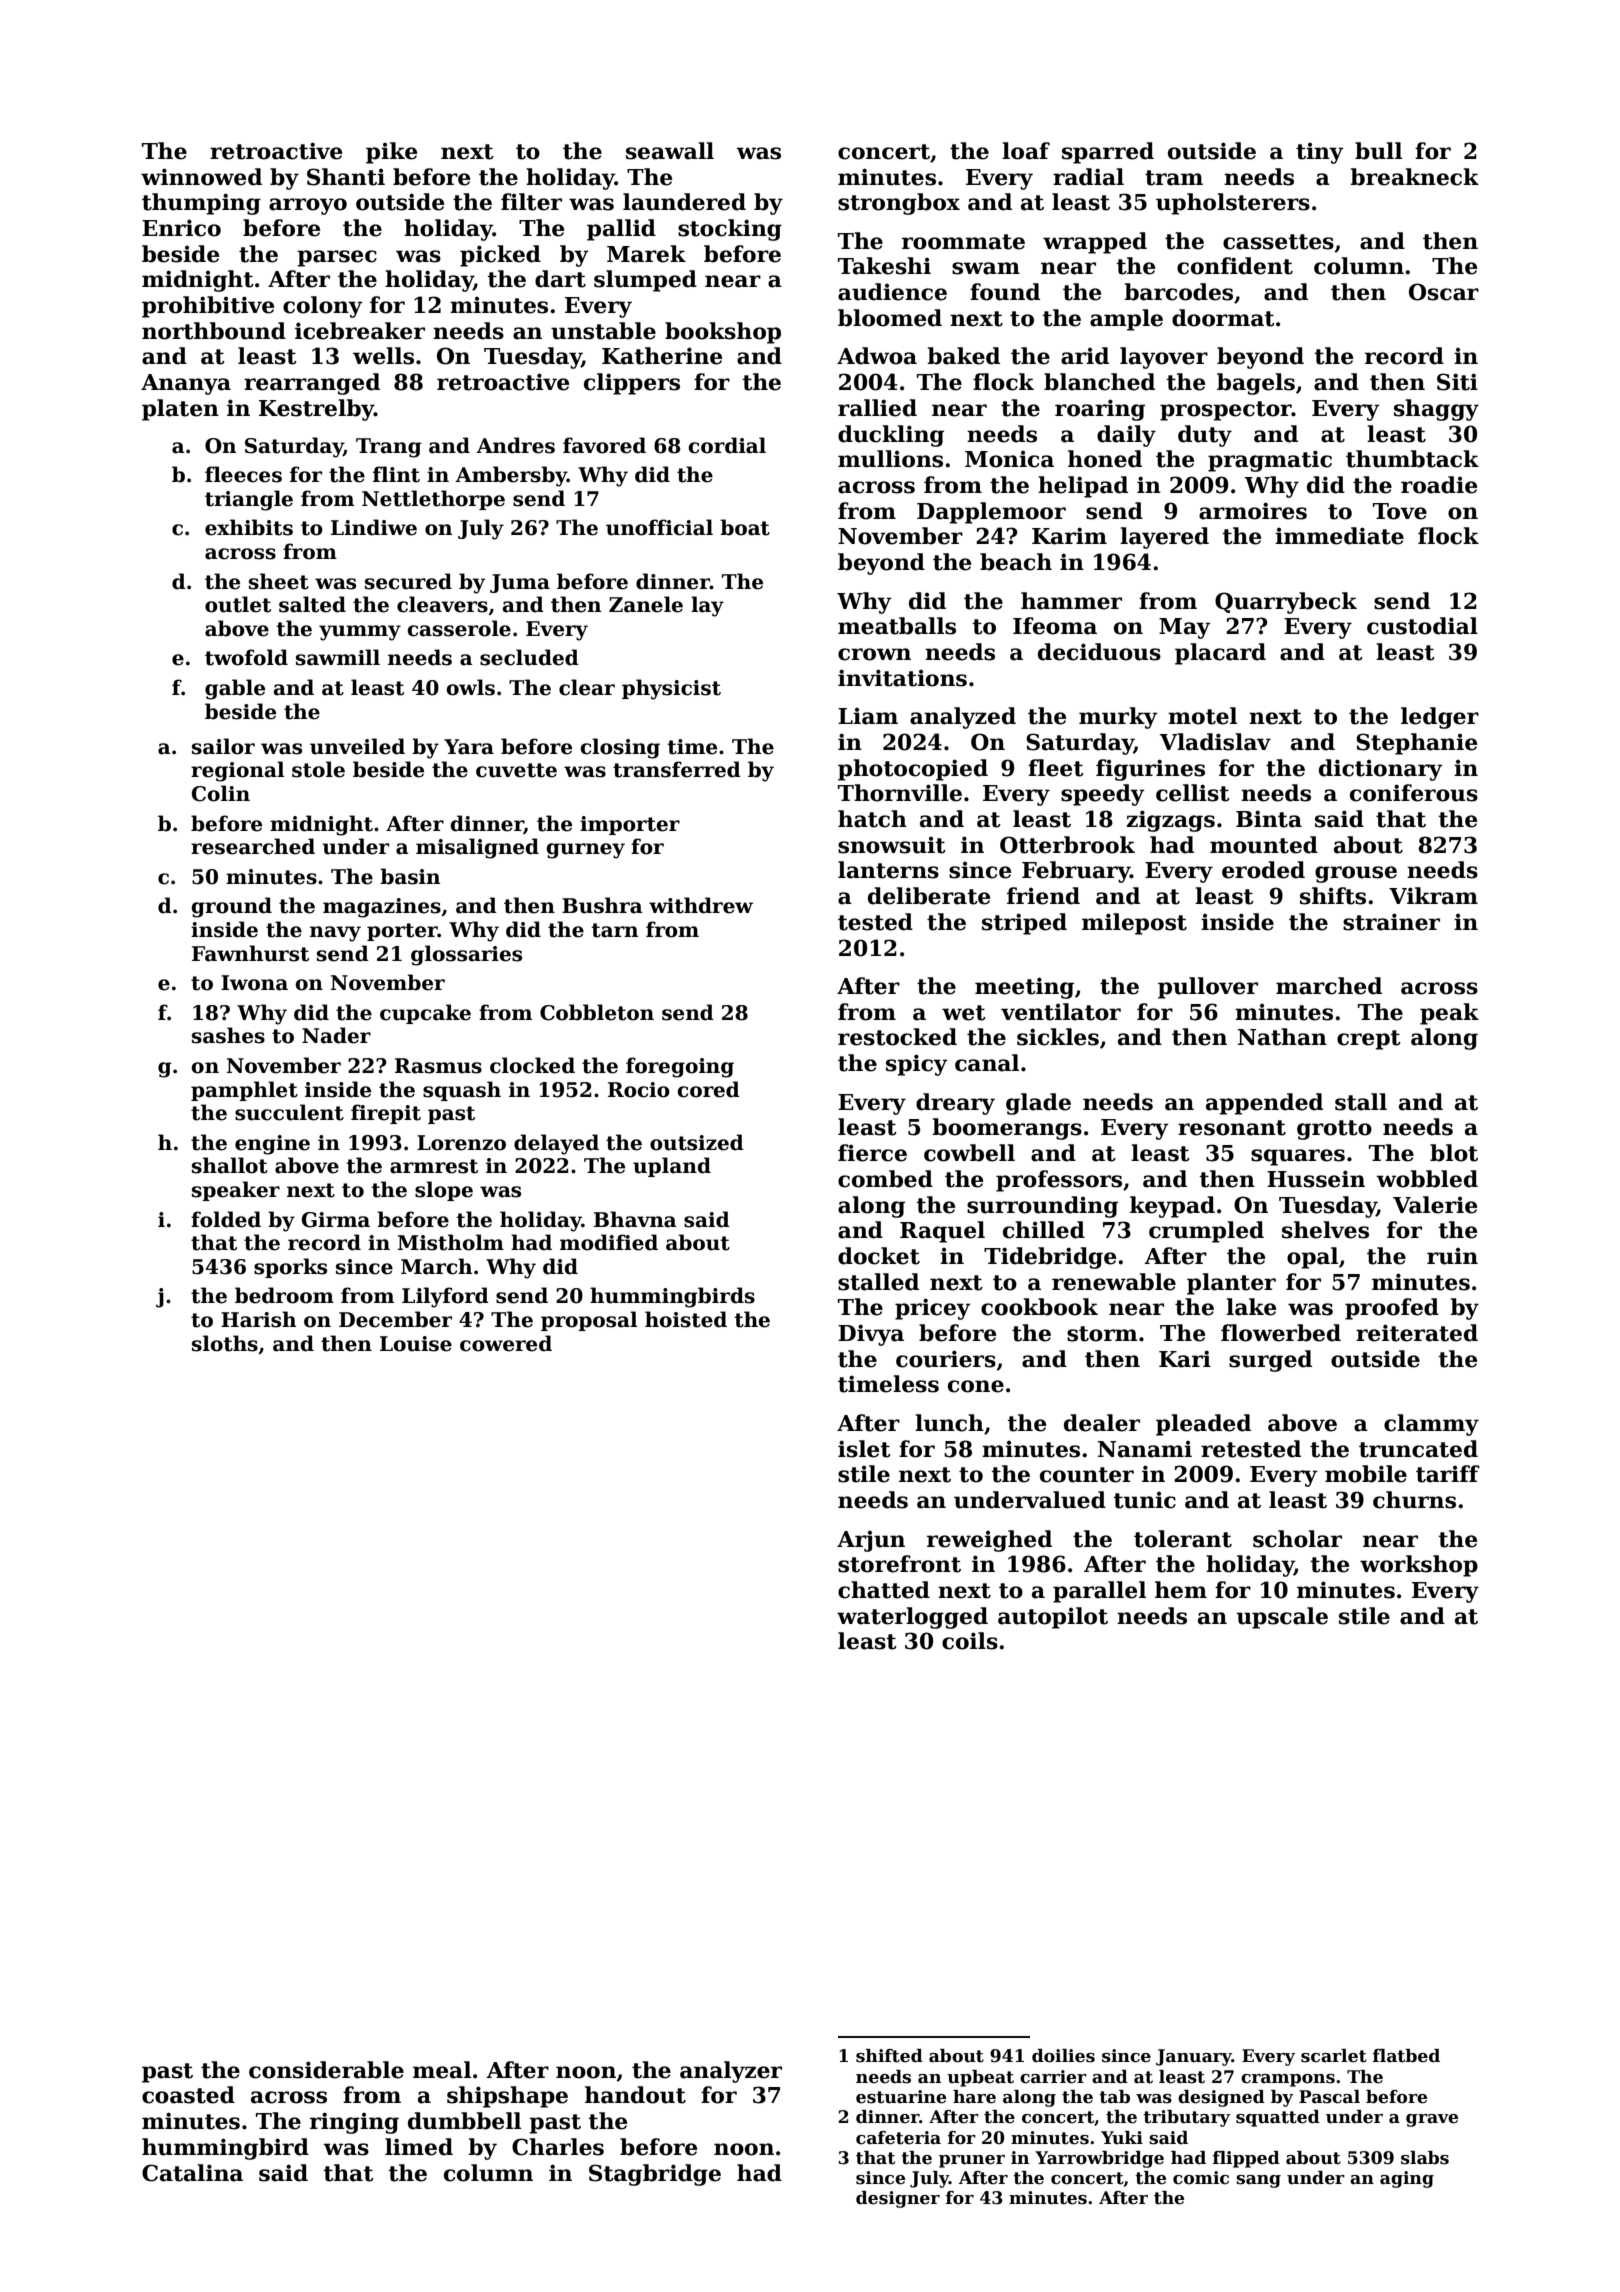 The image size is (1620, 2292). What do you see at coordinates (1206, 1232) in the screenshot?
I see `crumpled` at bounding box center [1206, 1232].
